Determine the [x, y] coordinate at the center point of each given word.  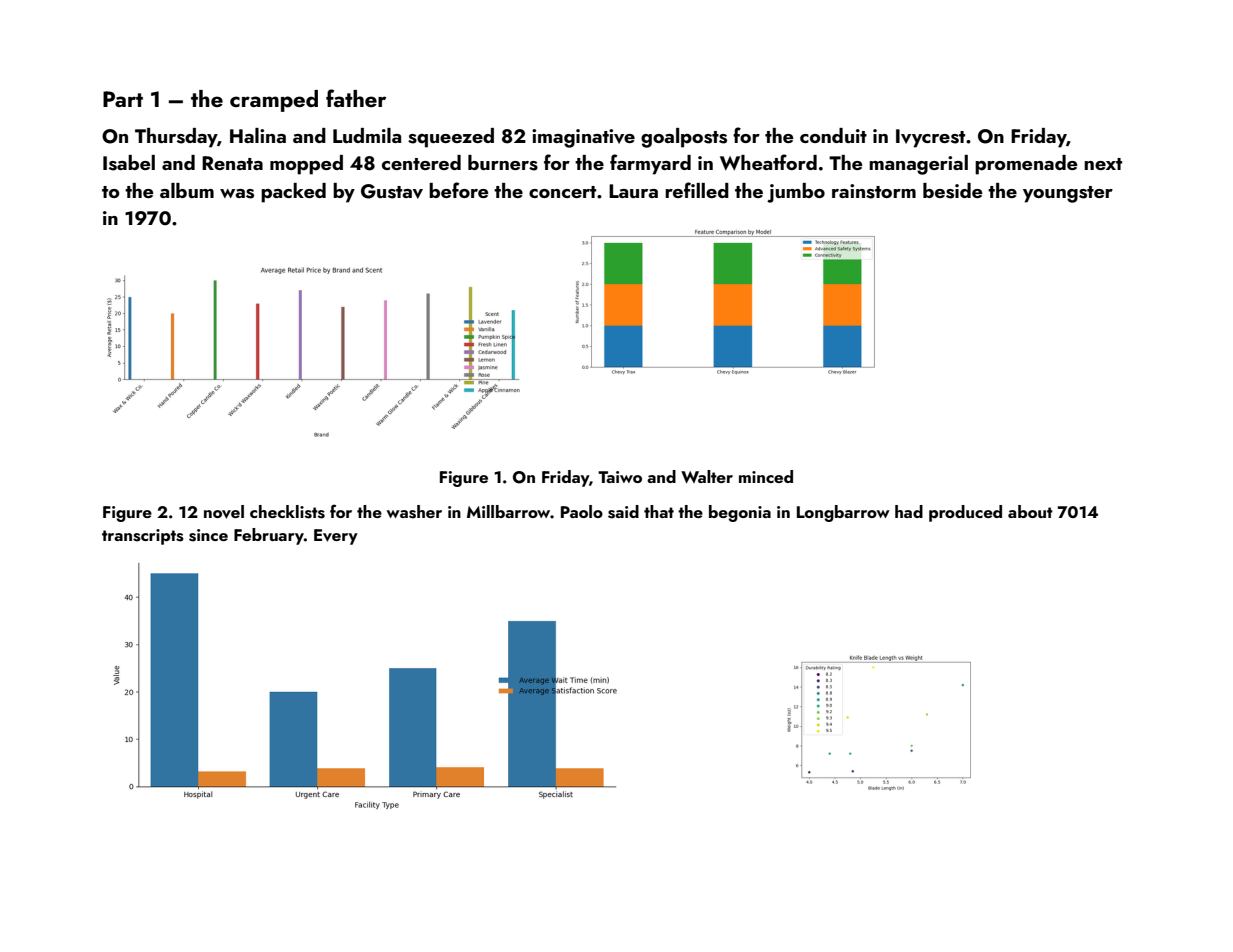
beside [952, 191]
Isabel [129, 163]
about [1030, 511]
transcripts [143, 537]
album [187, 190]
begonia [740, 513]
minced [766, 476]
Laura [633, 191]
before [458, 190]
